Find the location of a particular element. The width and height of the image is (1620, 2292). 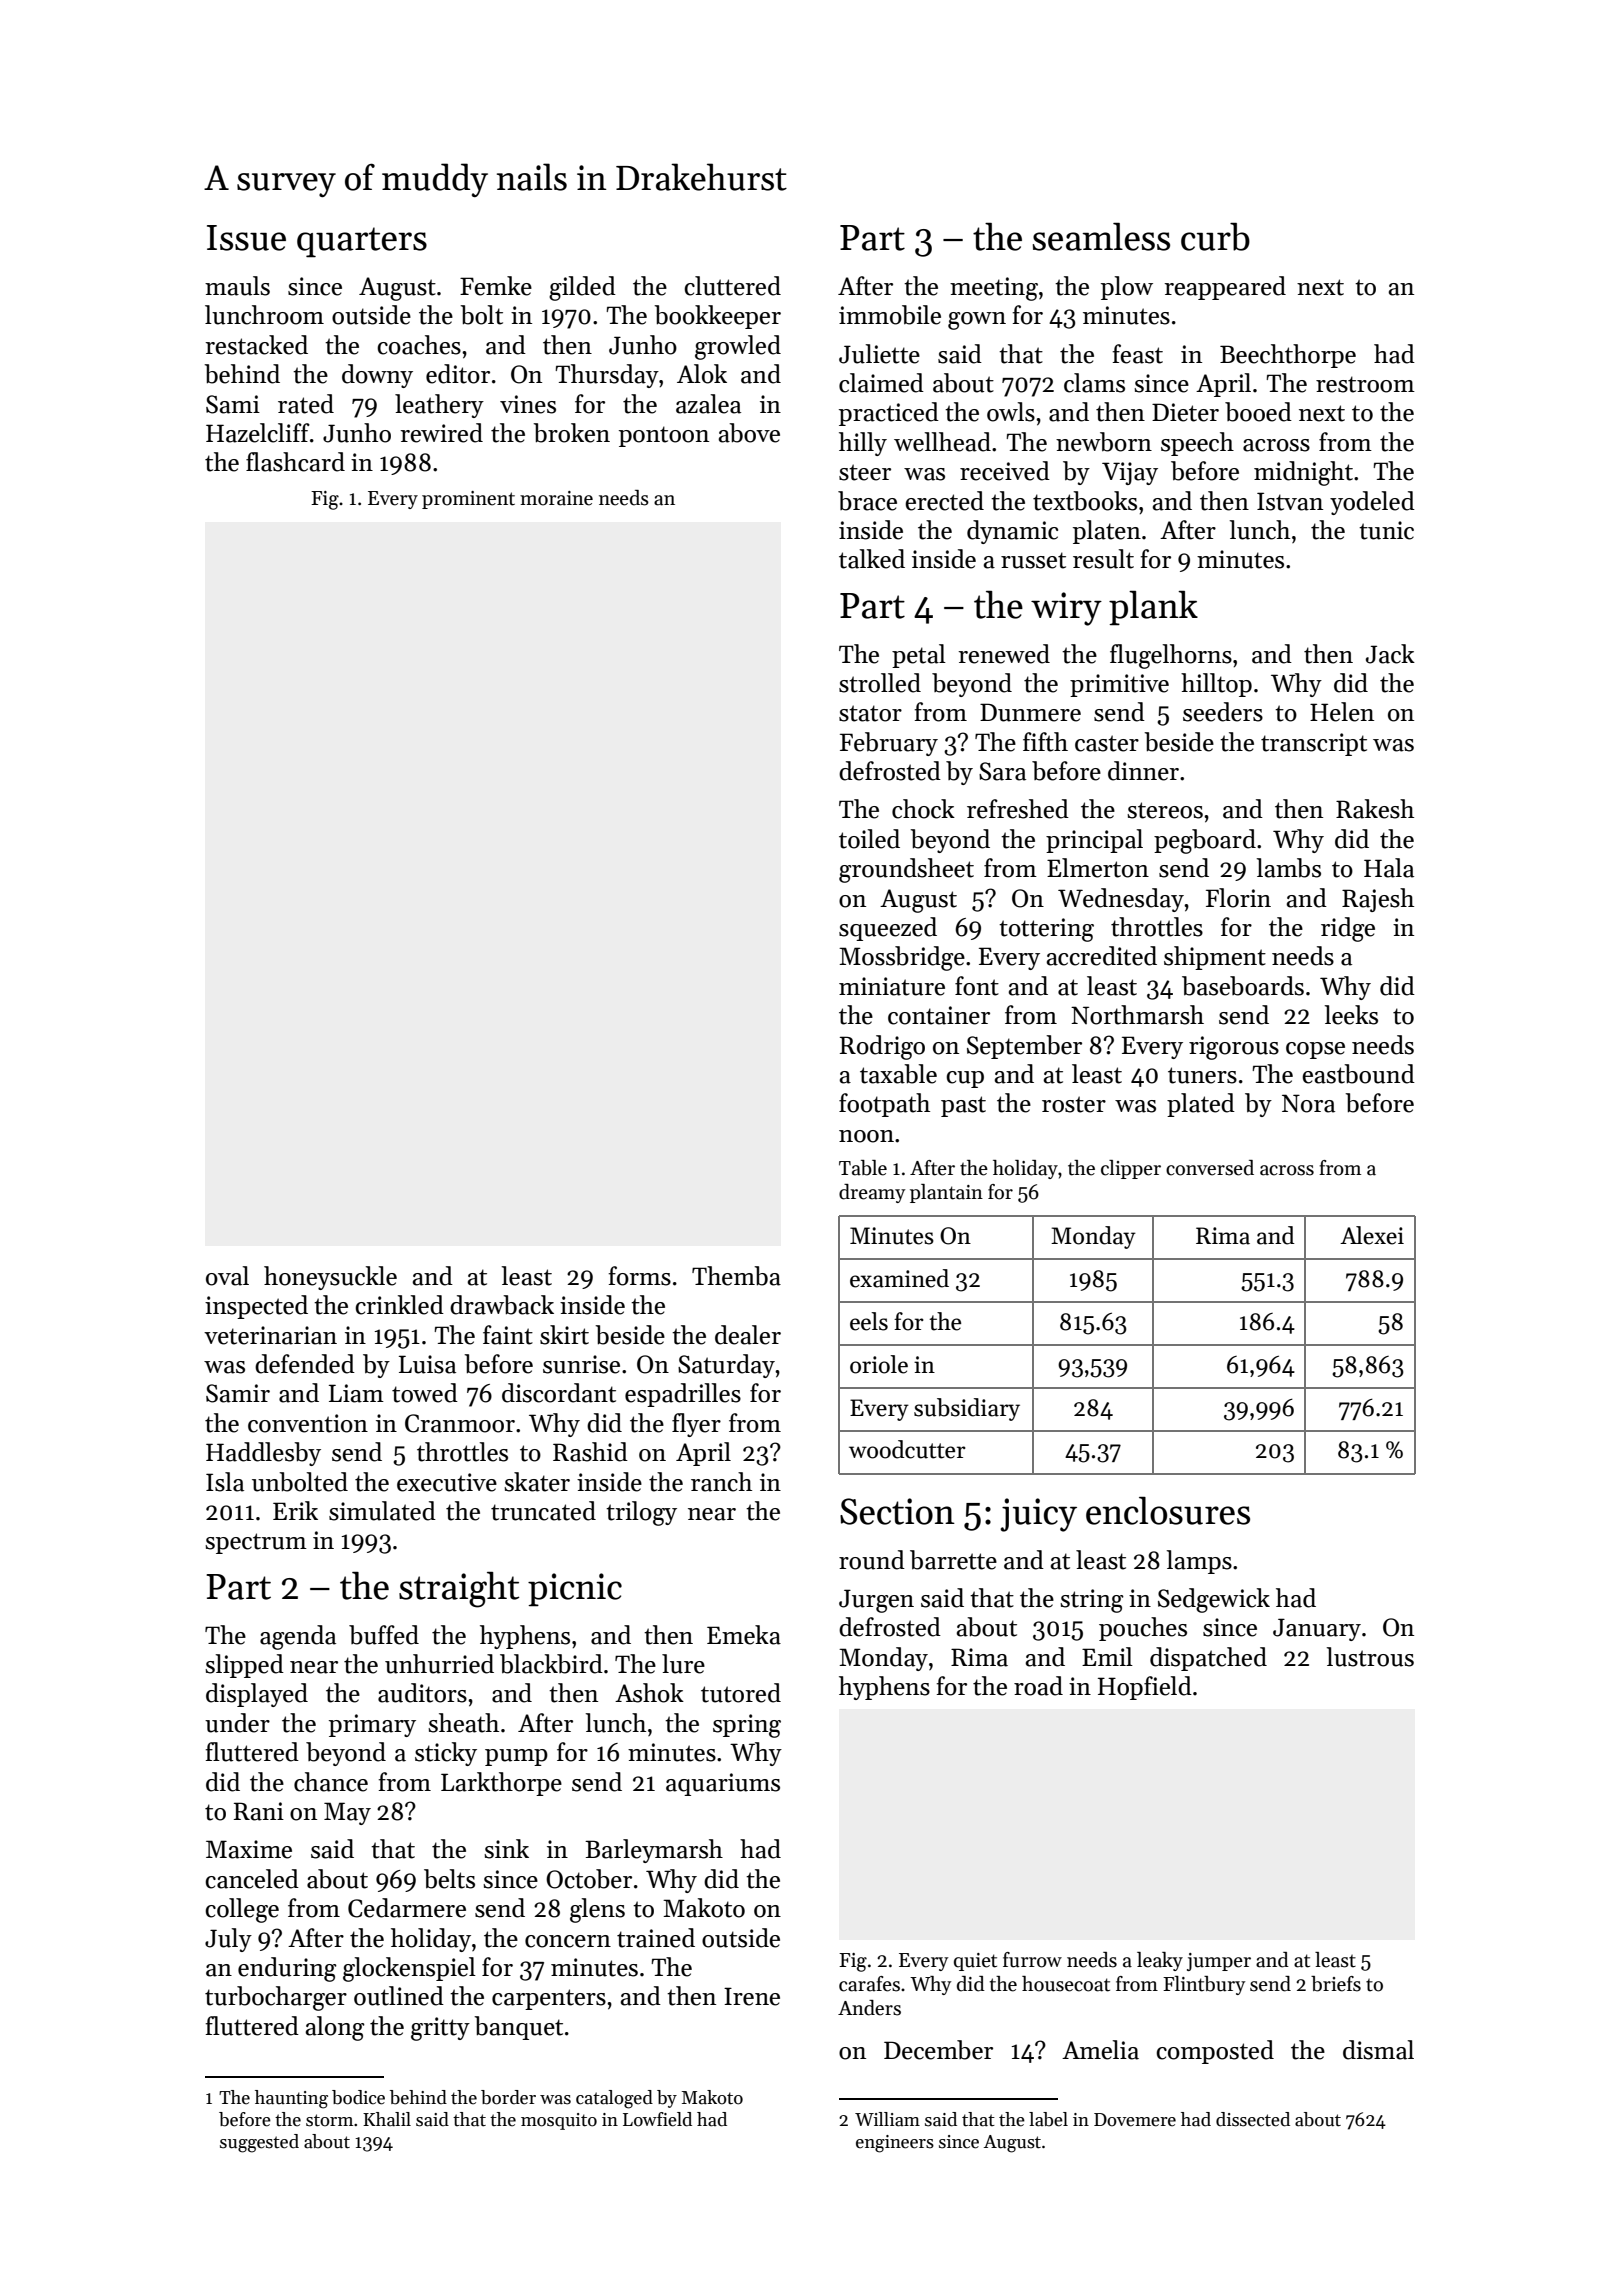

Jack is located at coordinates (1390, 654).
